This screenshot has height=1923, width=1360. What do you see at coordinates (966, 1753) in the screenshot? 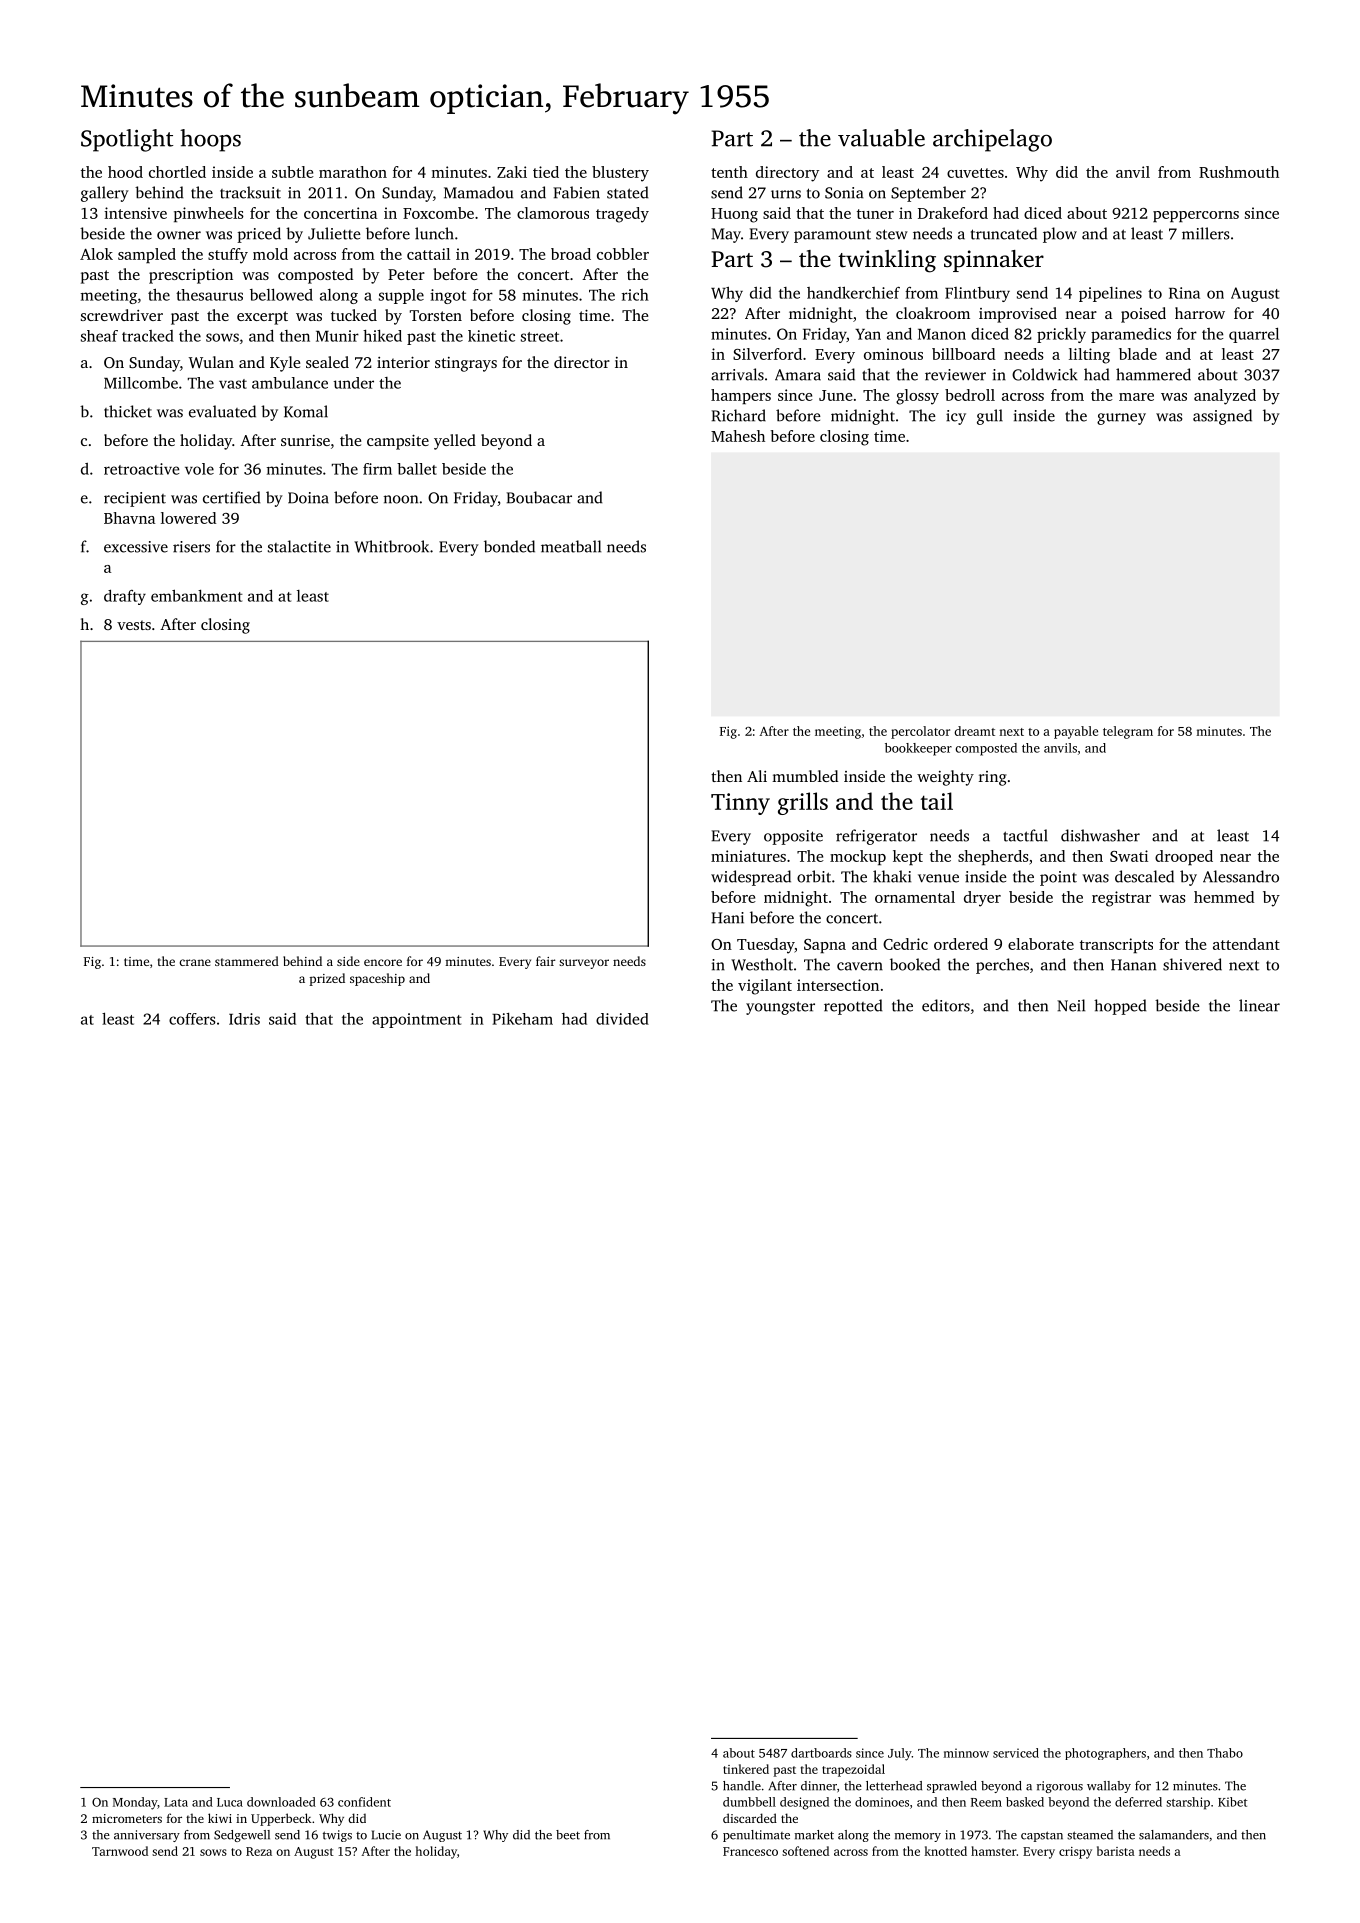
I see `minnow` at bounding box center [966, 1753].
